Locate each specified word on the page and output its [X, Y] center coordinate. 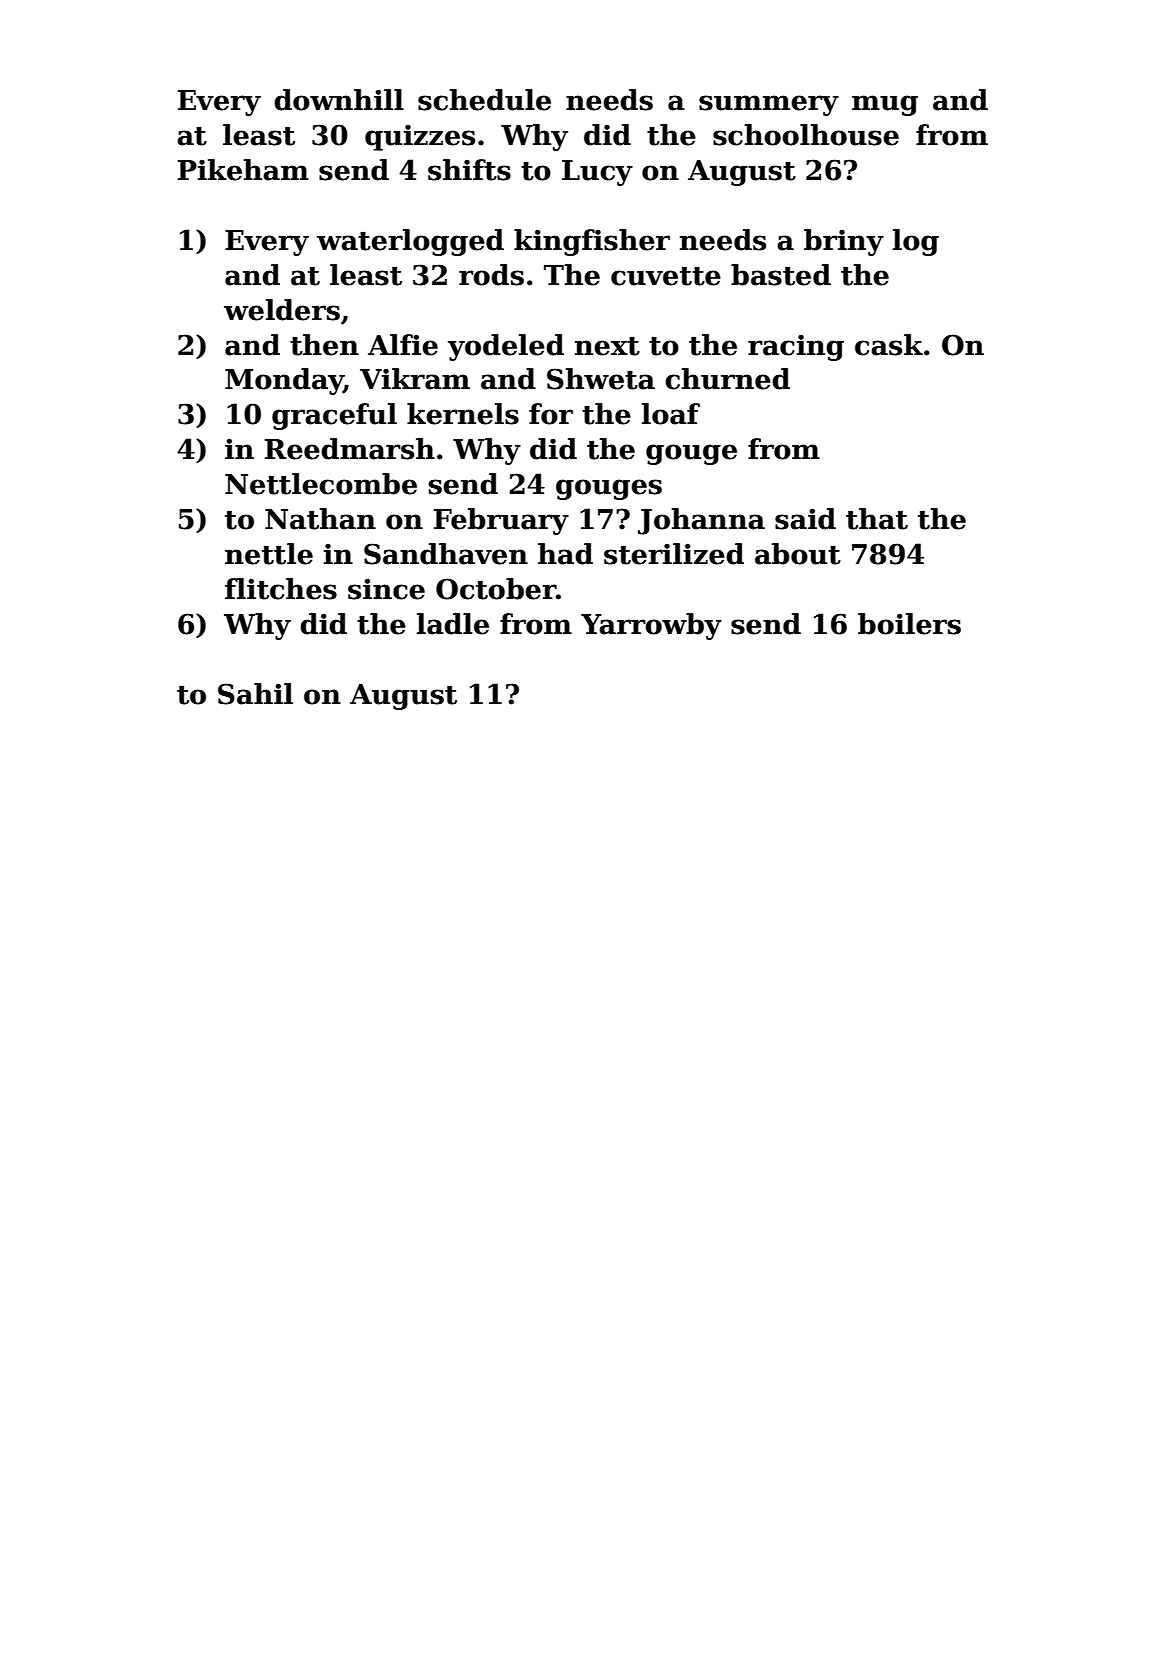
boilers [909, 624]
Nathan [320, 519]
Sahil [255, 694]
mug [885, 105]
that [877, 519]
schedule [484, 100]
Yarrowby [651, 626]
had [565, 554]
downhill [339, 100]
